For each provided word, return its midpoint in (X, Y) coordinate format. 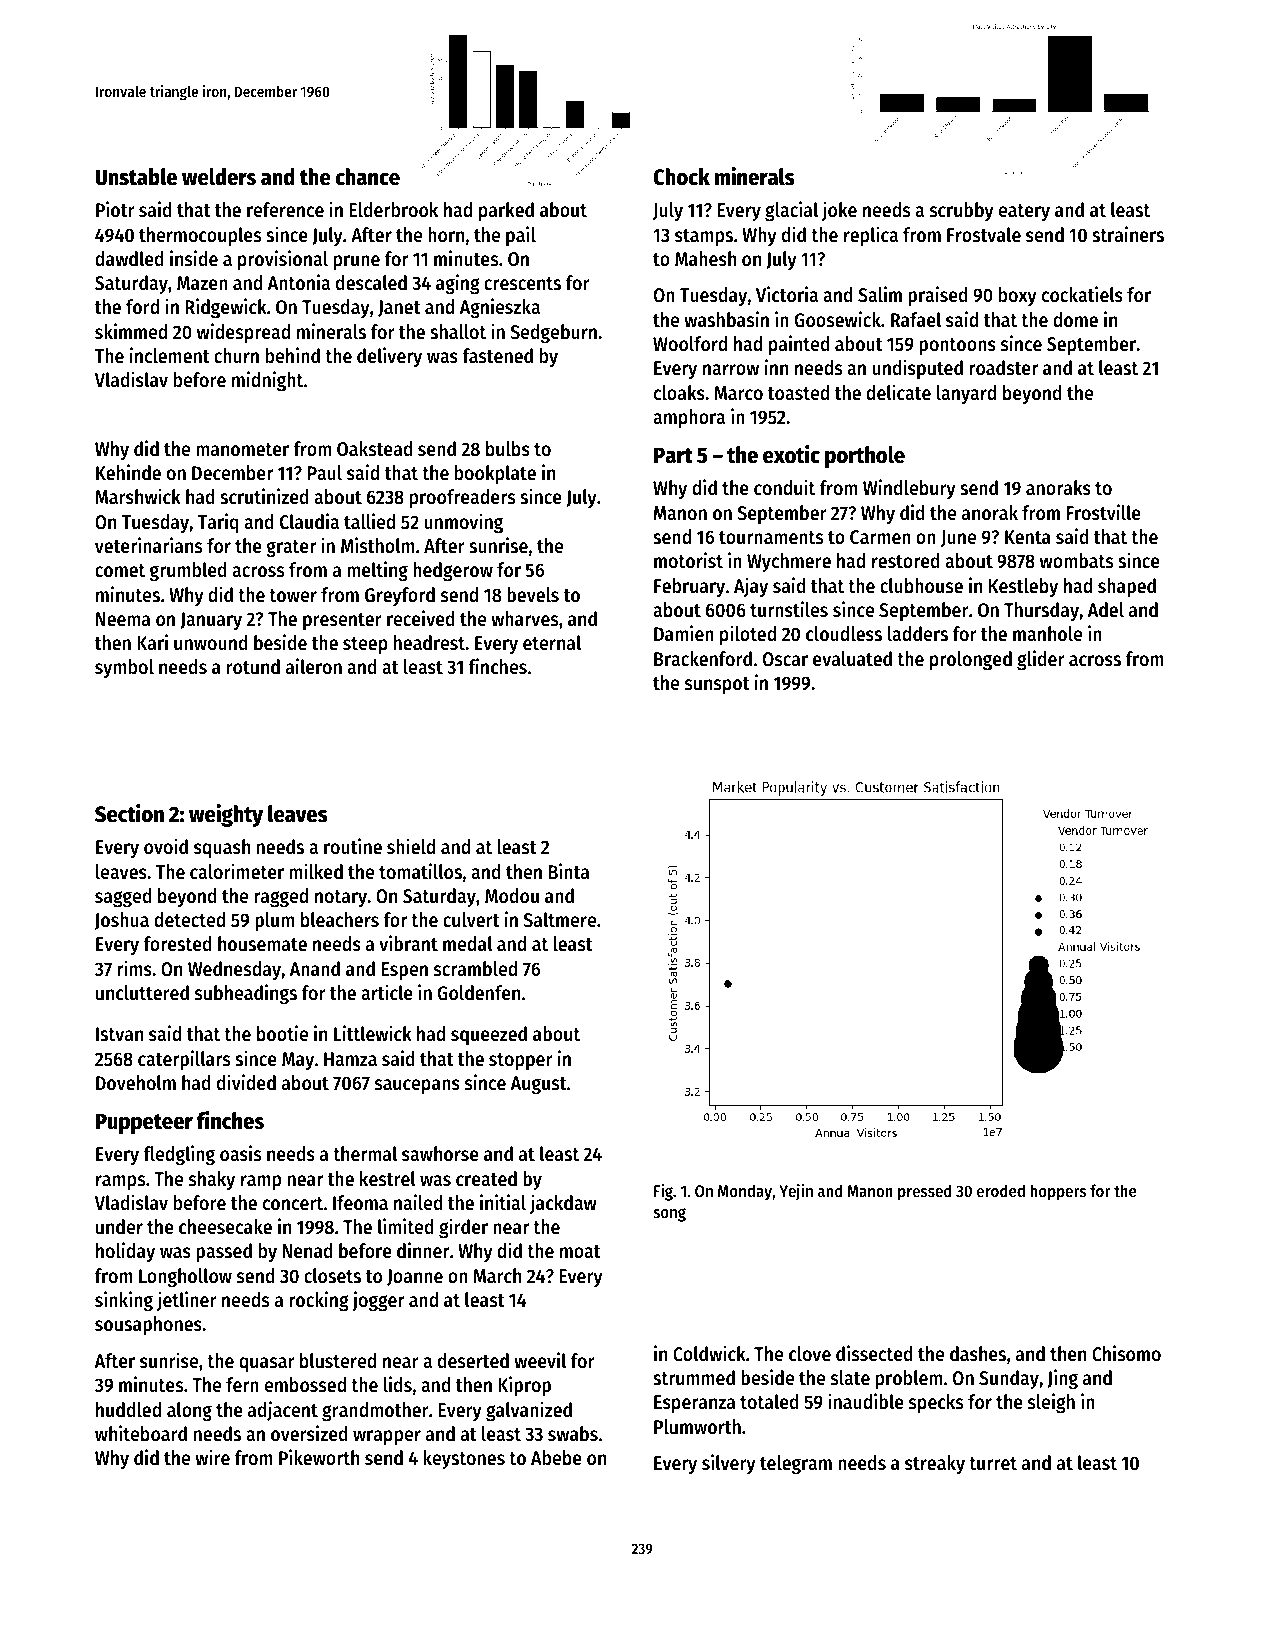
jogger (378, 1301)
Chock (681, 177)
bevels (533, 595)
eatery (1024, 212)
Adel (1106, 610)
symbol (124, 668)
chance (368, 177)
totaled (769, 1402)
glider (1041, 660)
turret (993, 1464)
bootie (282, 1033)
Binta (569, 871)
